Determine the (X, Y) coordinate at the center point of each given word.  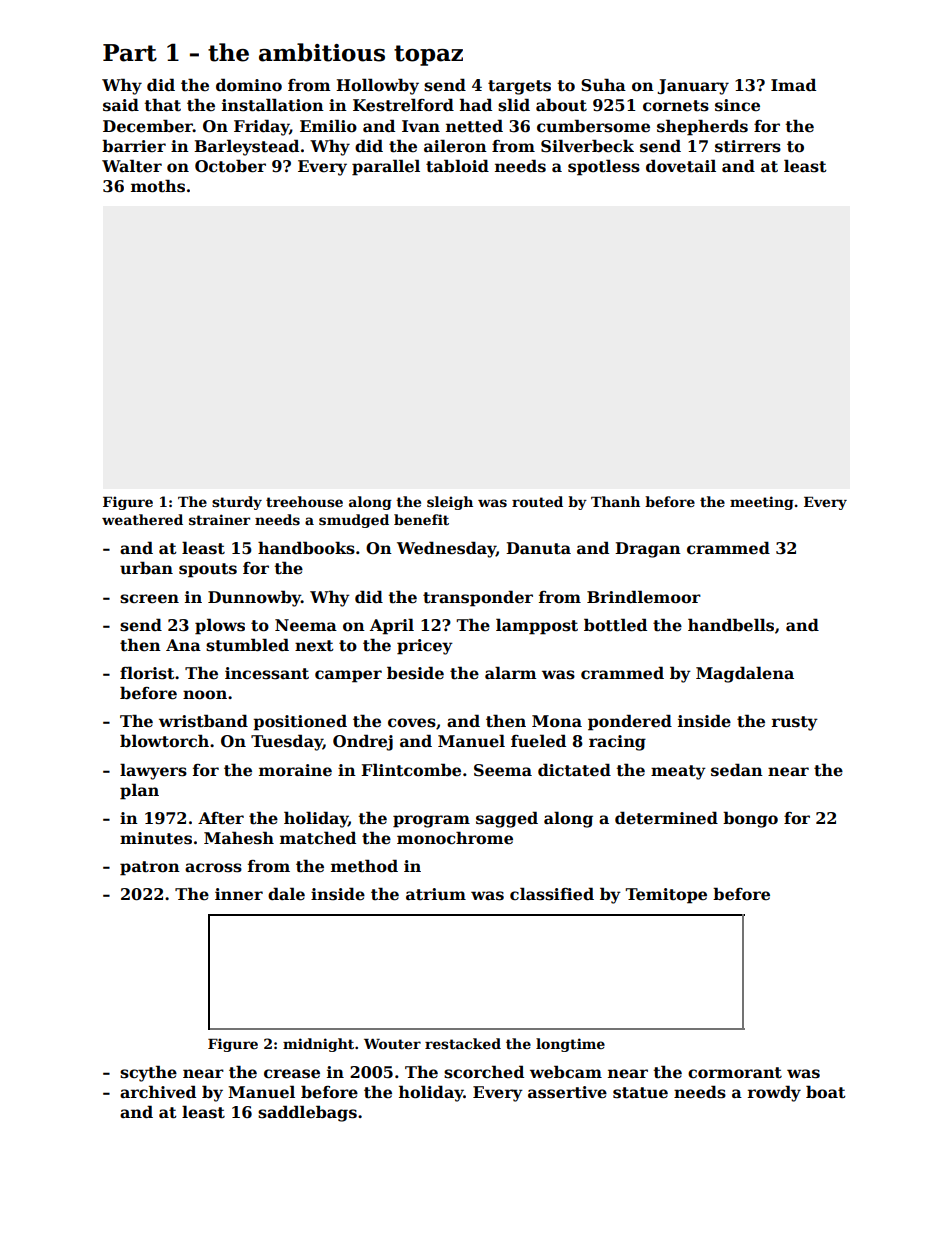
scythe (148, 1073)
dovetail (681, 166)
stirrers (748, 146)
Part (130, 53)
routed (537, 501)
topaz (428, 55)
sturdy (237, 503)
